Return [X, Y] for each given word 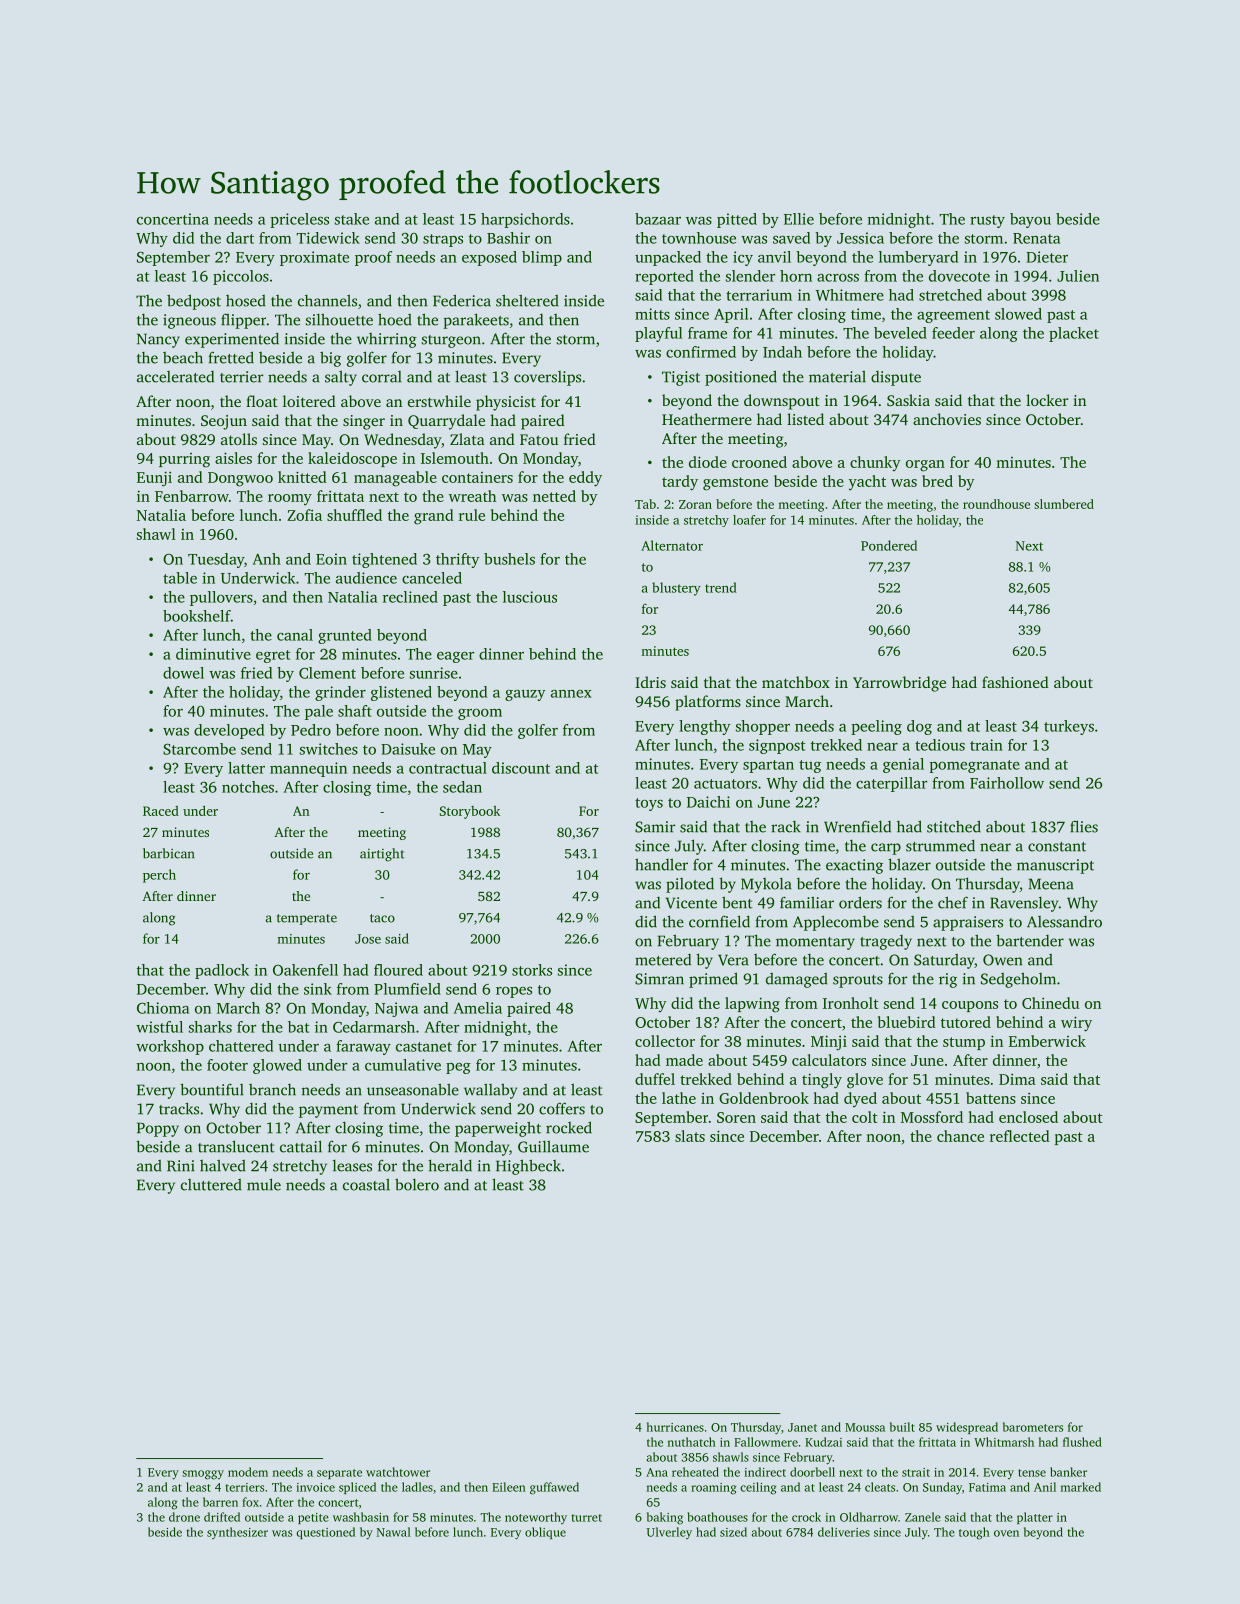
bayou [1030, 220]
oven [1006, 1533]
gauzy [525, 695]
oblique [545, 1533]
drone [184, 1517]
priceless [299, 220]
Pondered [889, 545]
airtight [382, 855]
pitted [737, 220]
